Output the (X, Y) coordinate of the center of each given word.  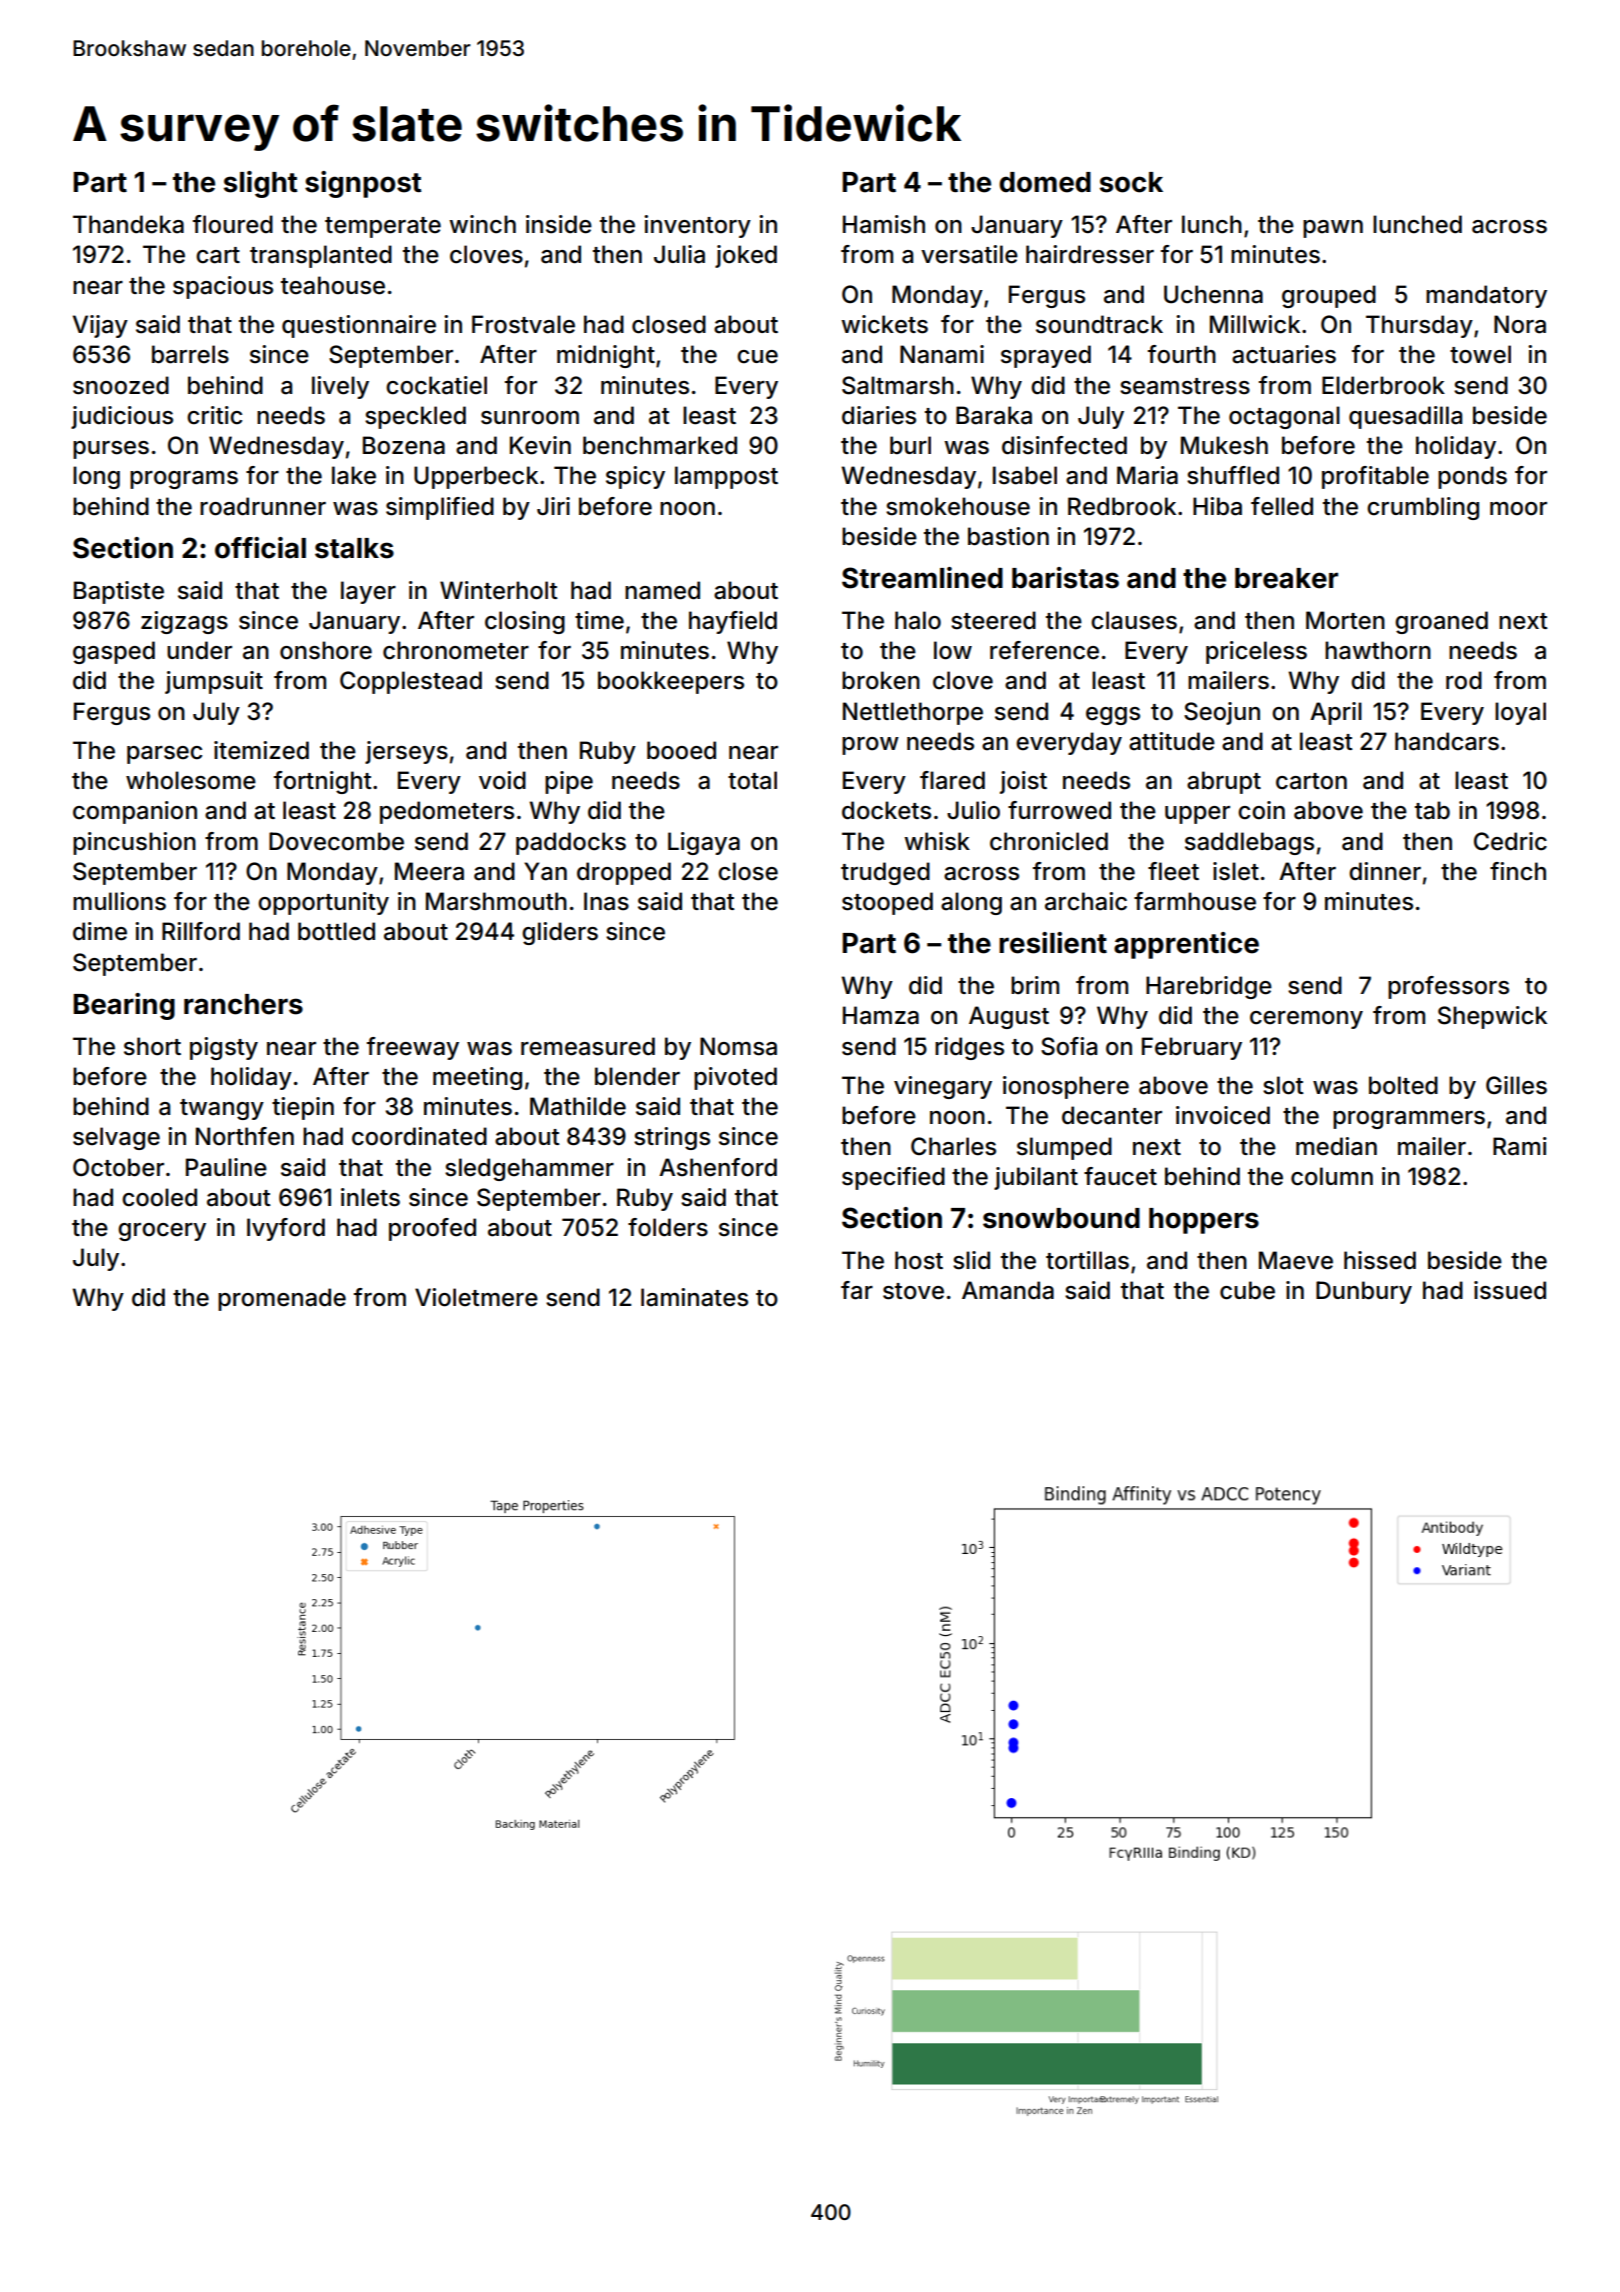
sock (1131, 182)
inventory (697, 226)
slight (261, 184)
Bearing (124, 1006)
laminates (694, 1297)
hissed (1380, 1260)
